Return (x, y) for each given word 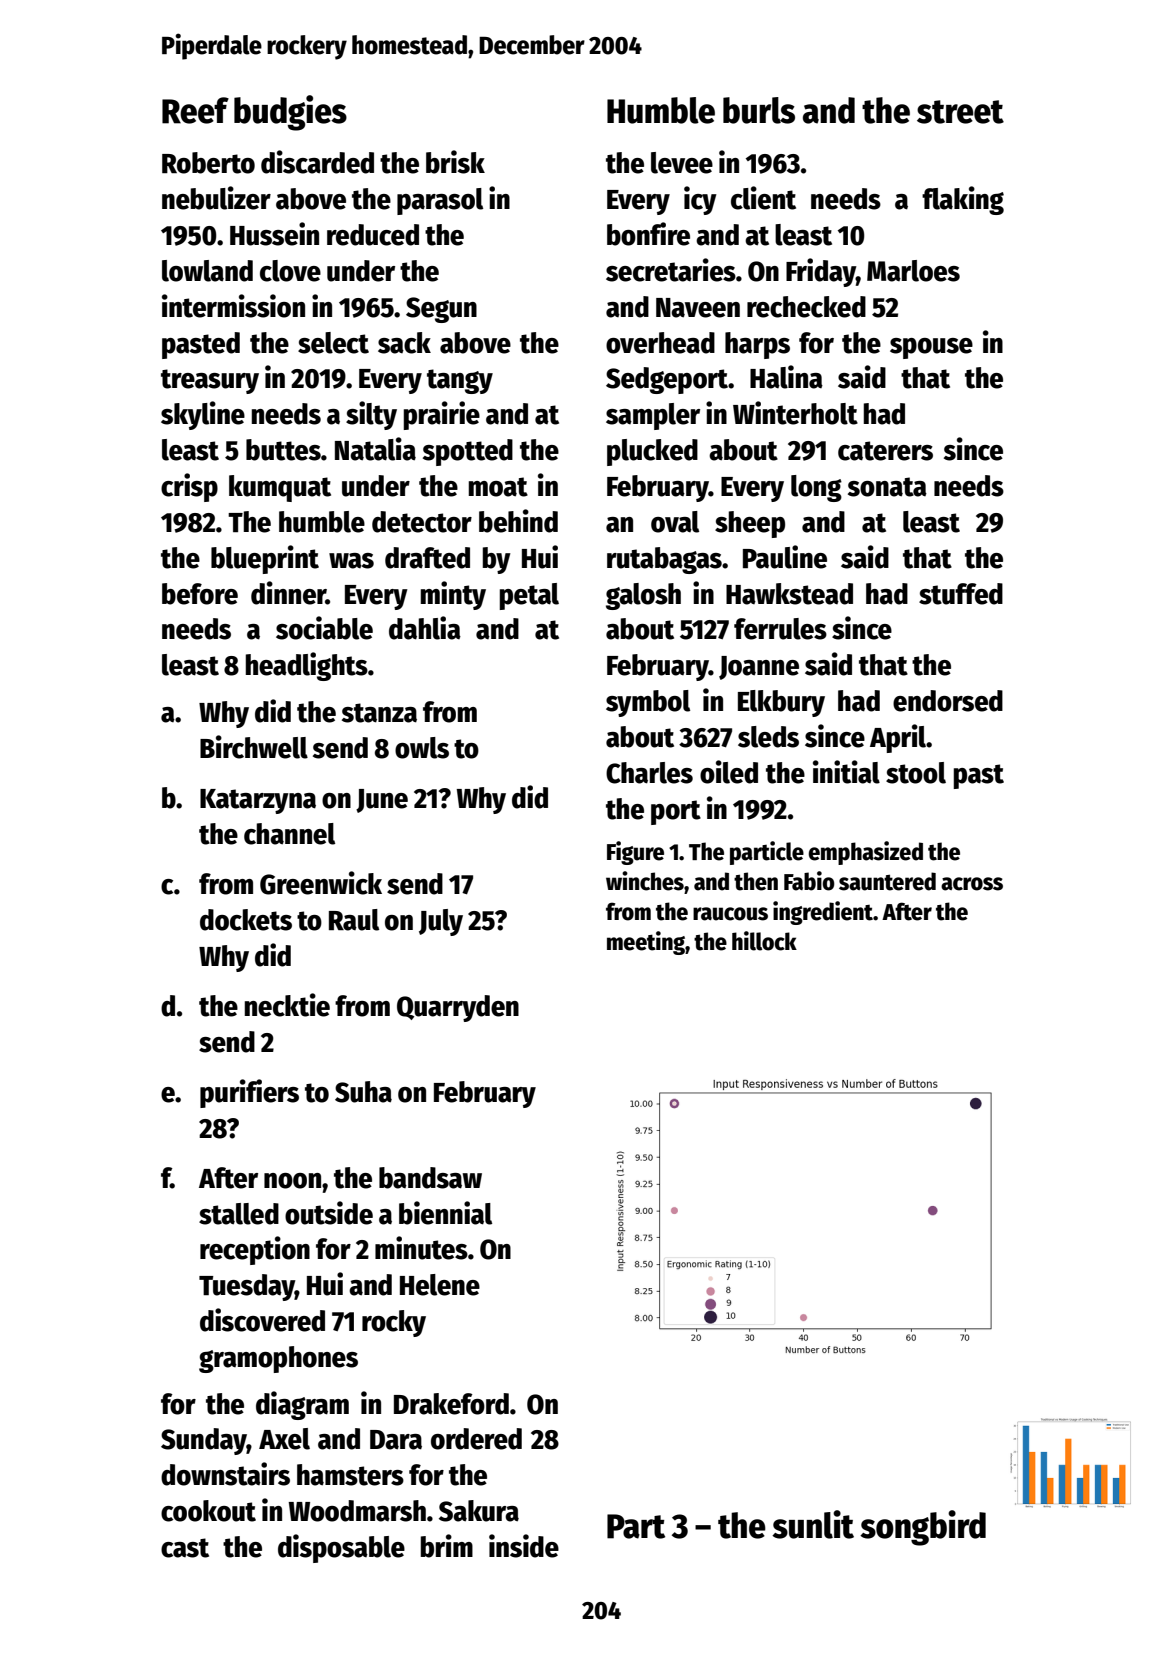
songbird (923, 1528)
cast (185, 1548)
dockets (246, 920)
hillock (764, 941)
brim (447, 1546)
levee (682, 163)
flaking (963, 200)
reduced (373, 235)
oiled (729, 772)
